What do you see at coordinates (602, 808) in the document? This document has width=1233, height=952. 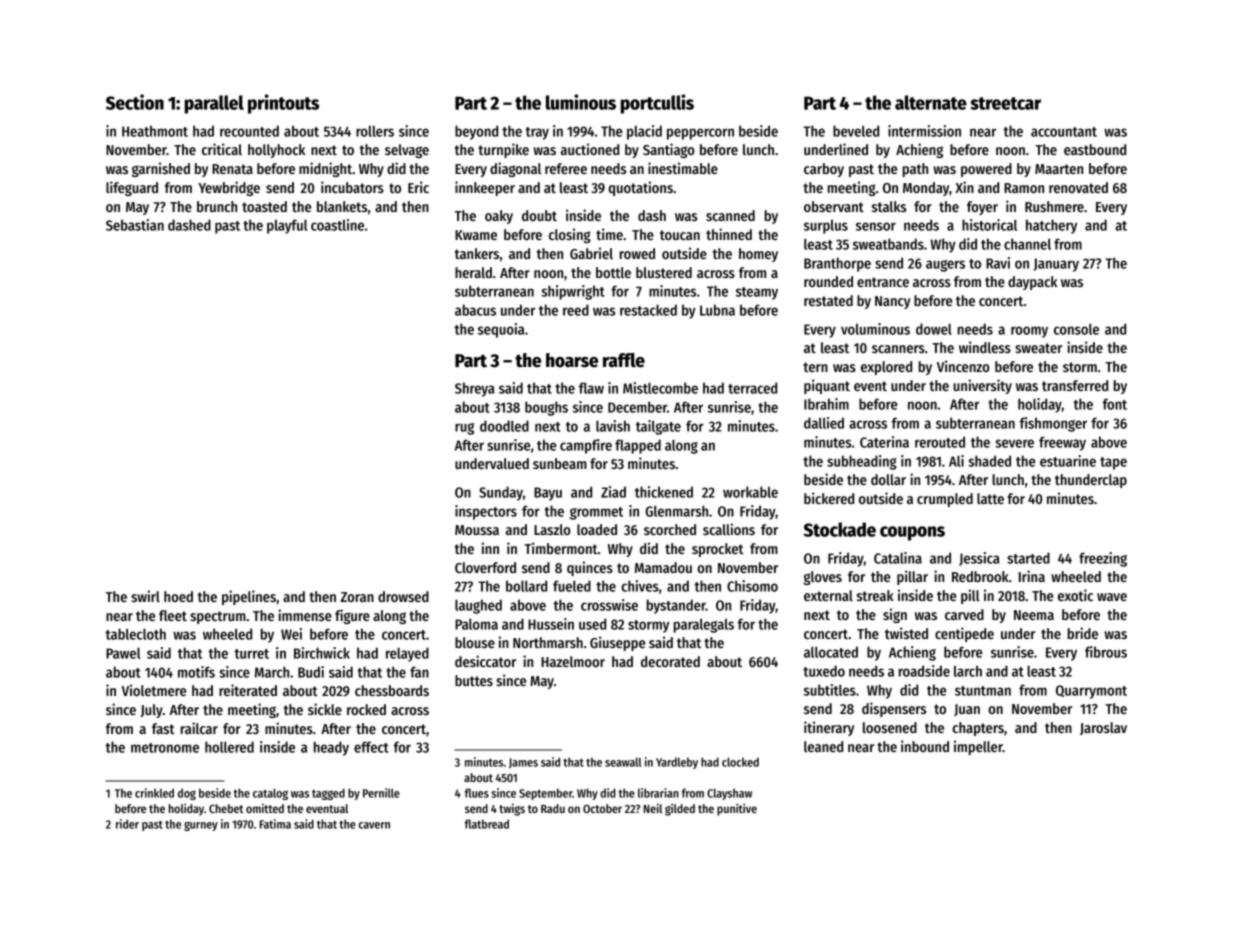 I see `October` at bounding box center [602, 808].
